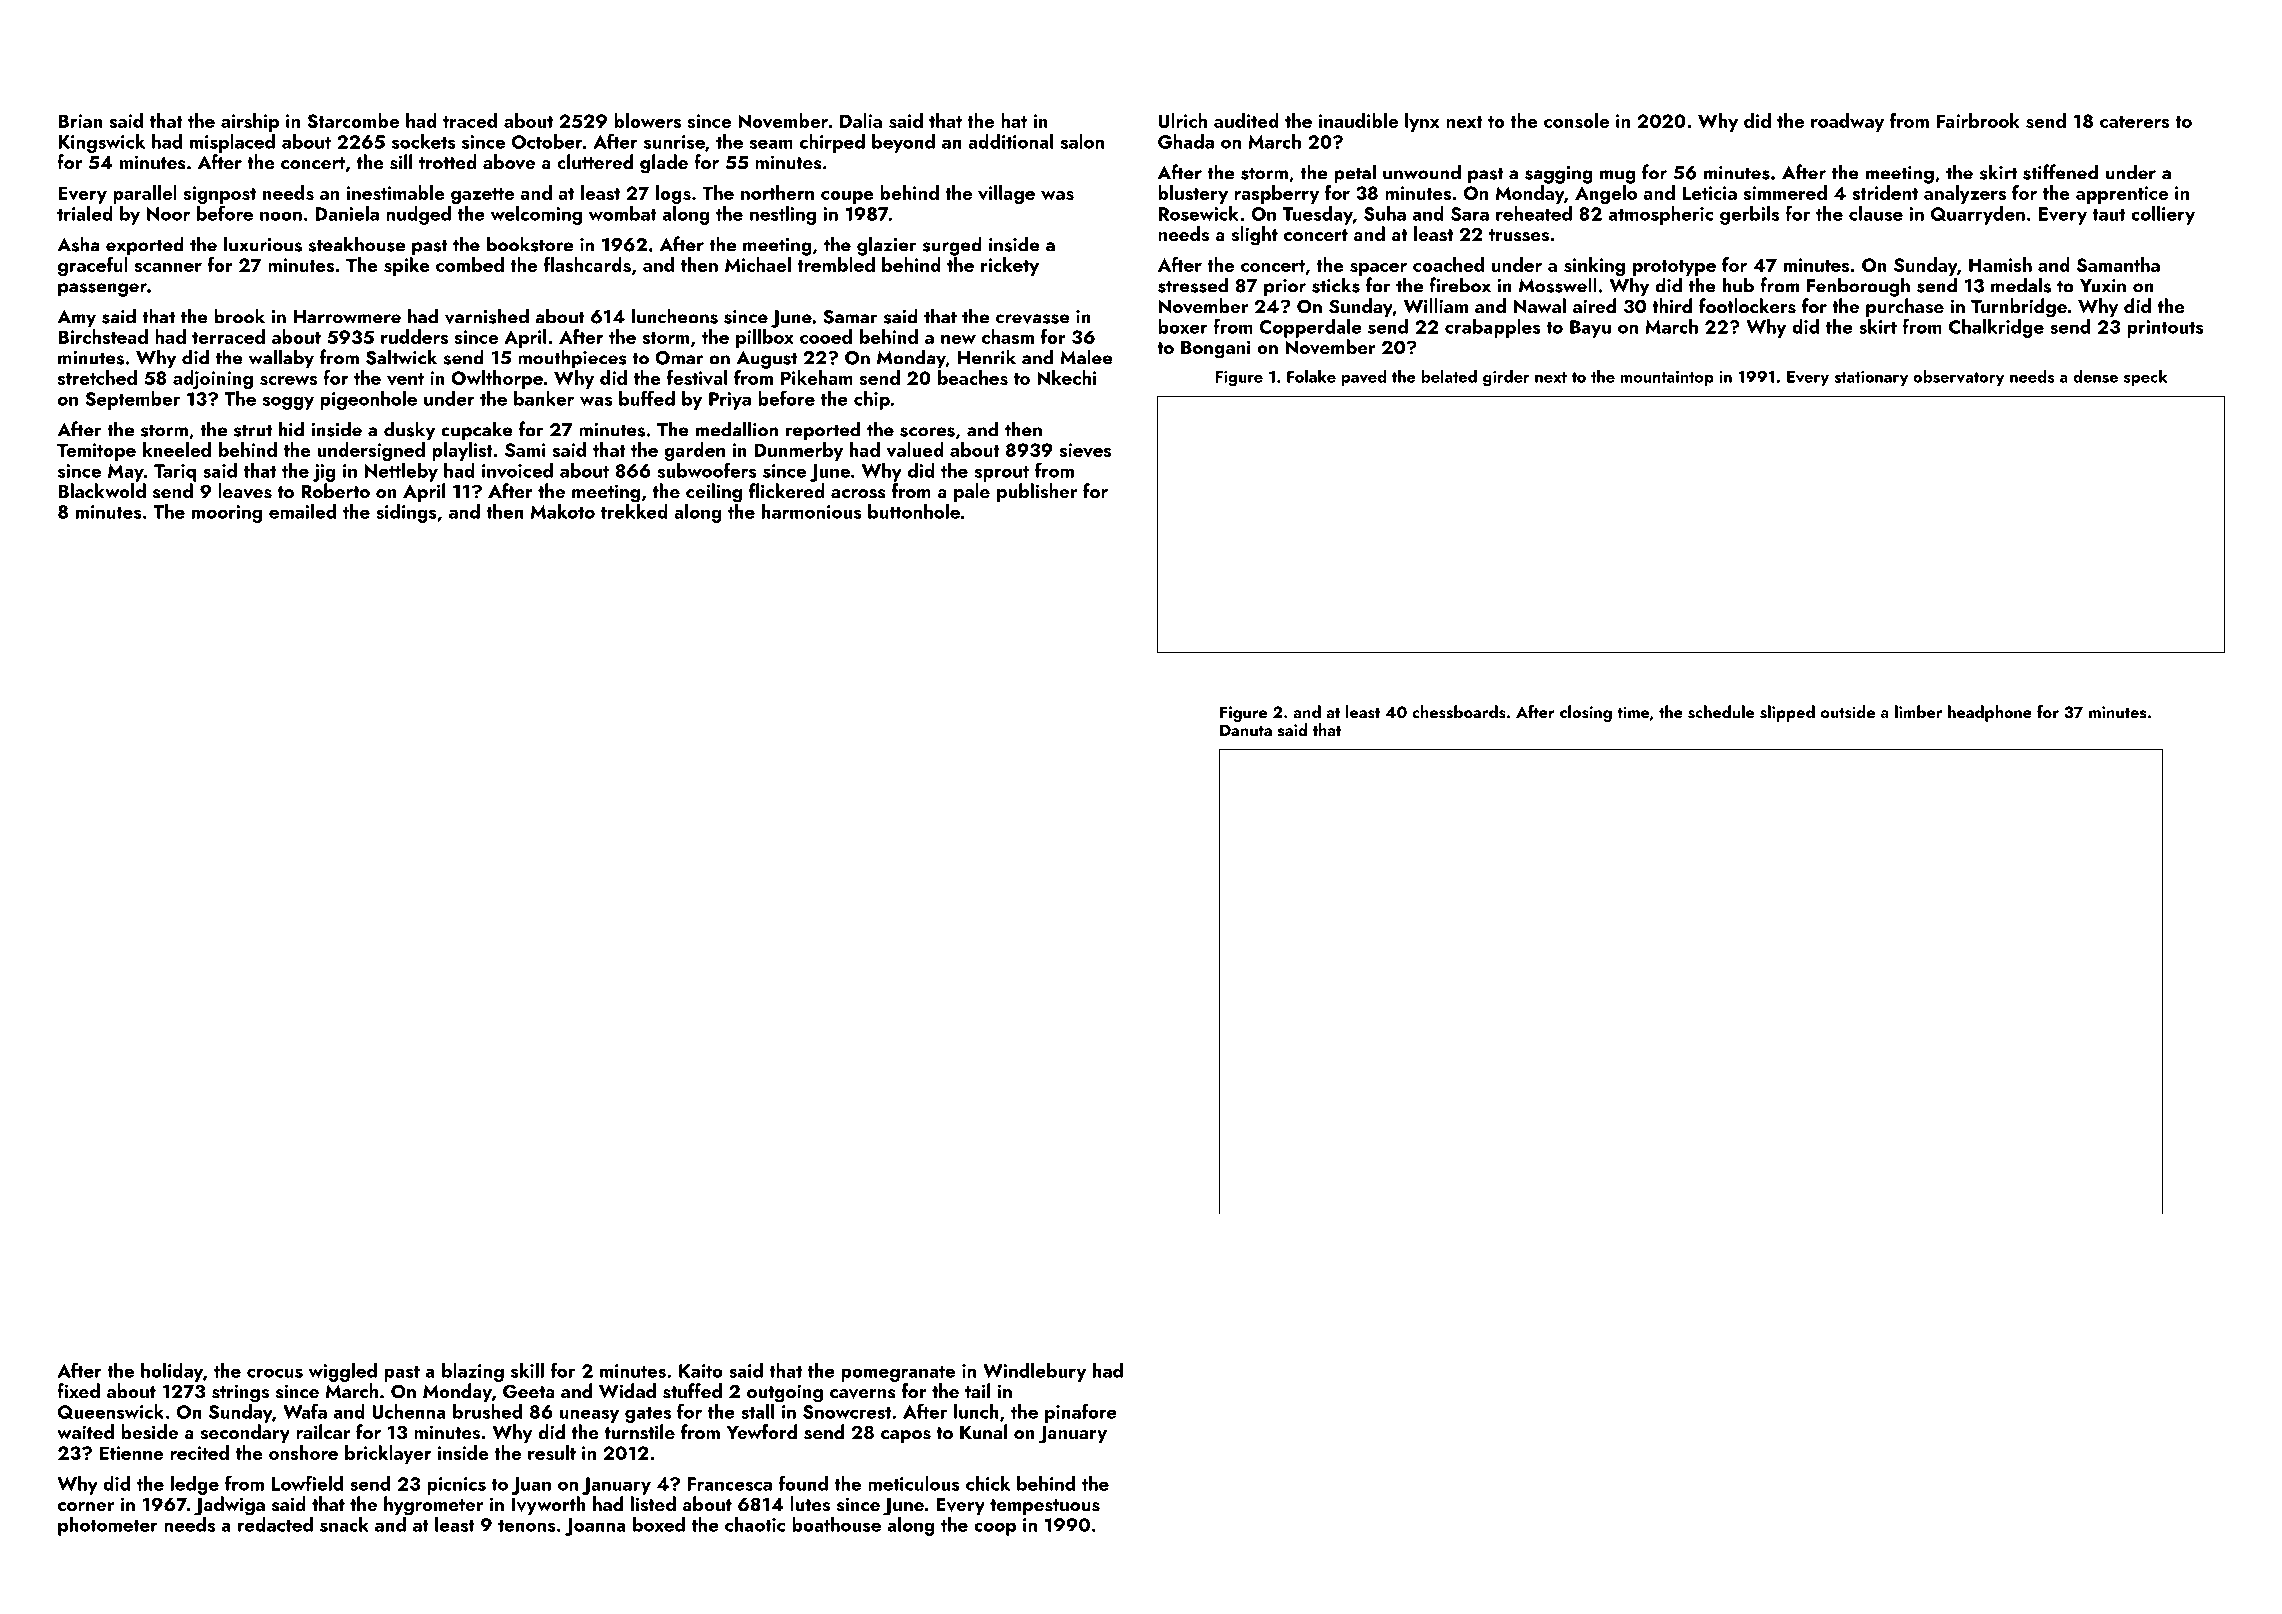 The height and width of the screenshot is (1614, 2282). I want to click on roadway, so click(1847, 122).
